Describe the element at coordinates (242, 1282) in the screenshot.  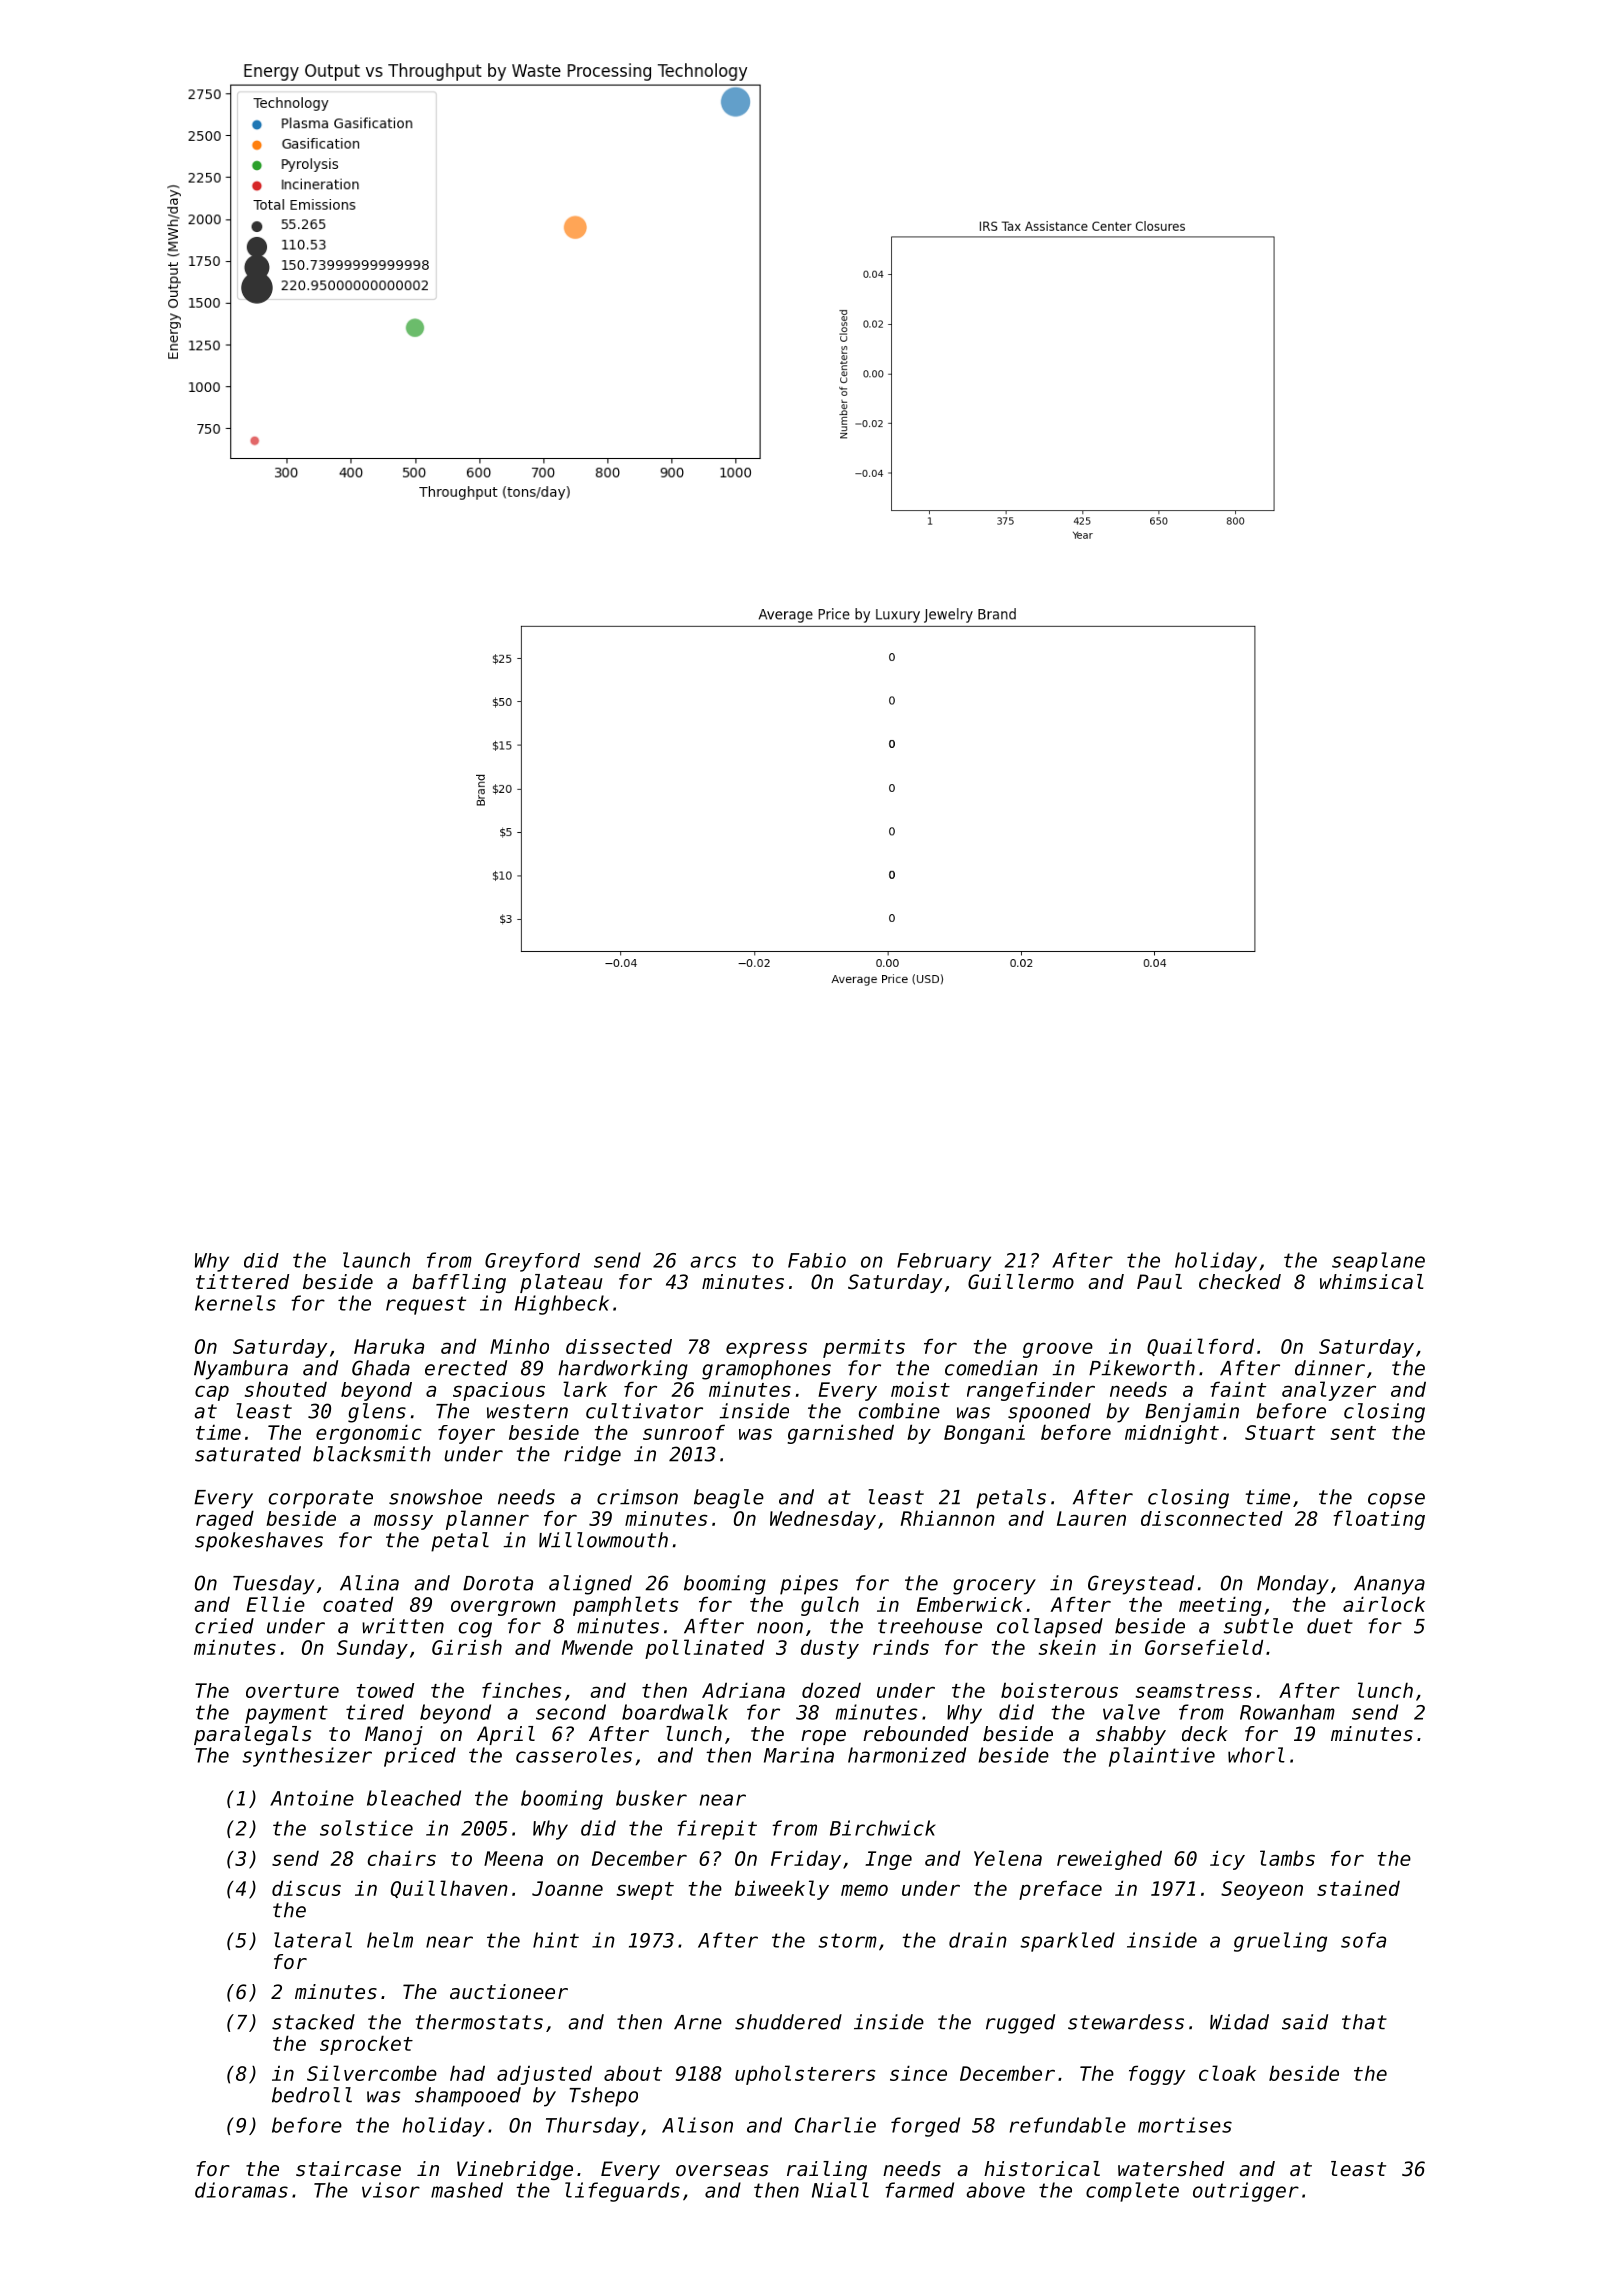
I see `tittered` at that location.
